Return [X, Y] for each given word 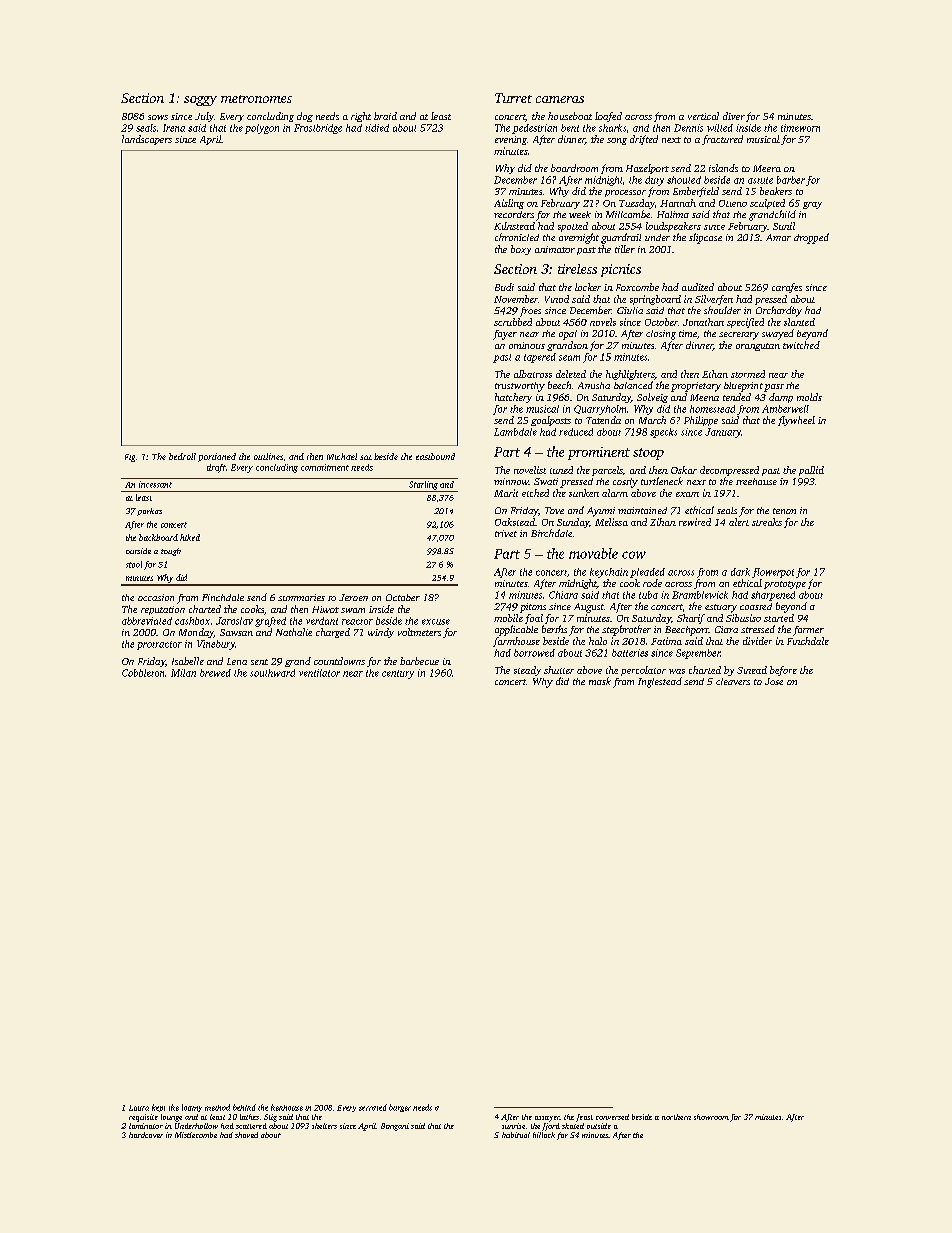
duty [654, 181]
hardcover [146, 1135]
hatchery [513, 398]
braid [385, 116]
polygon [262, 129]
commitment [325, 467]
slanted [799, 322]
